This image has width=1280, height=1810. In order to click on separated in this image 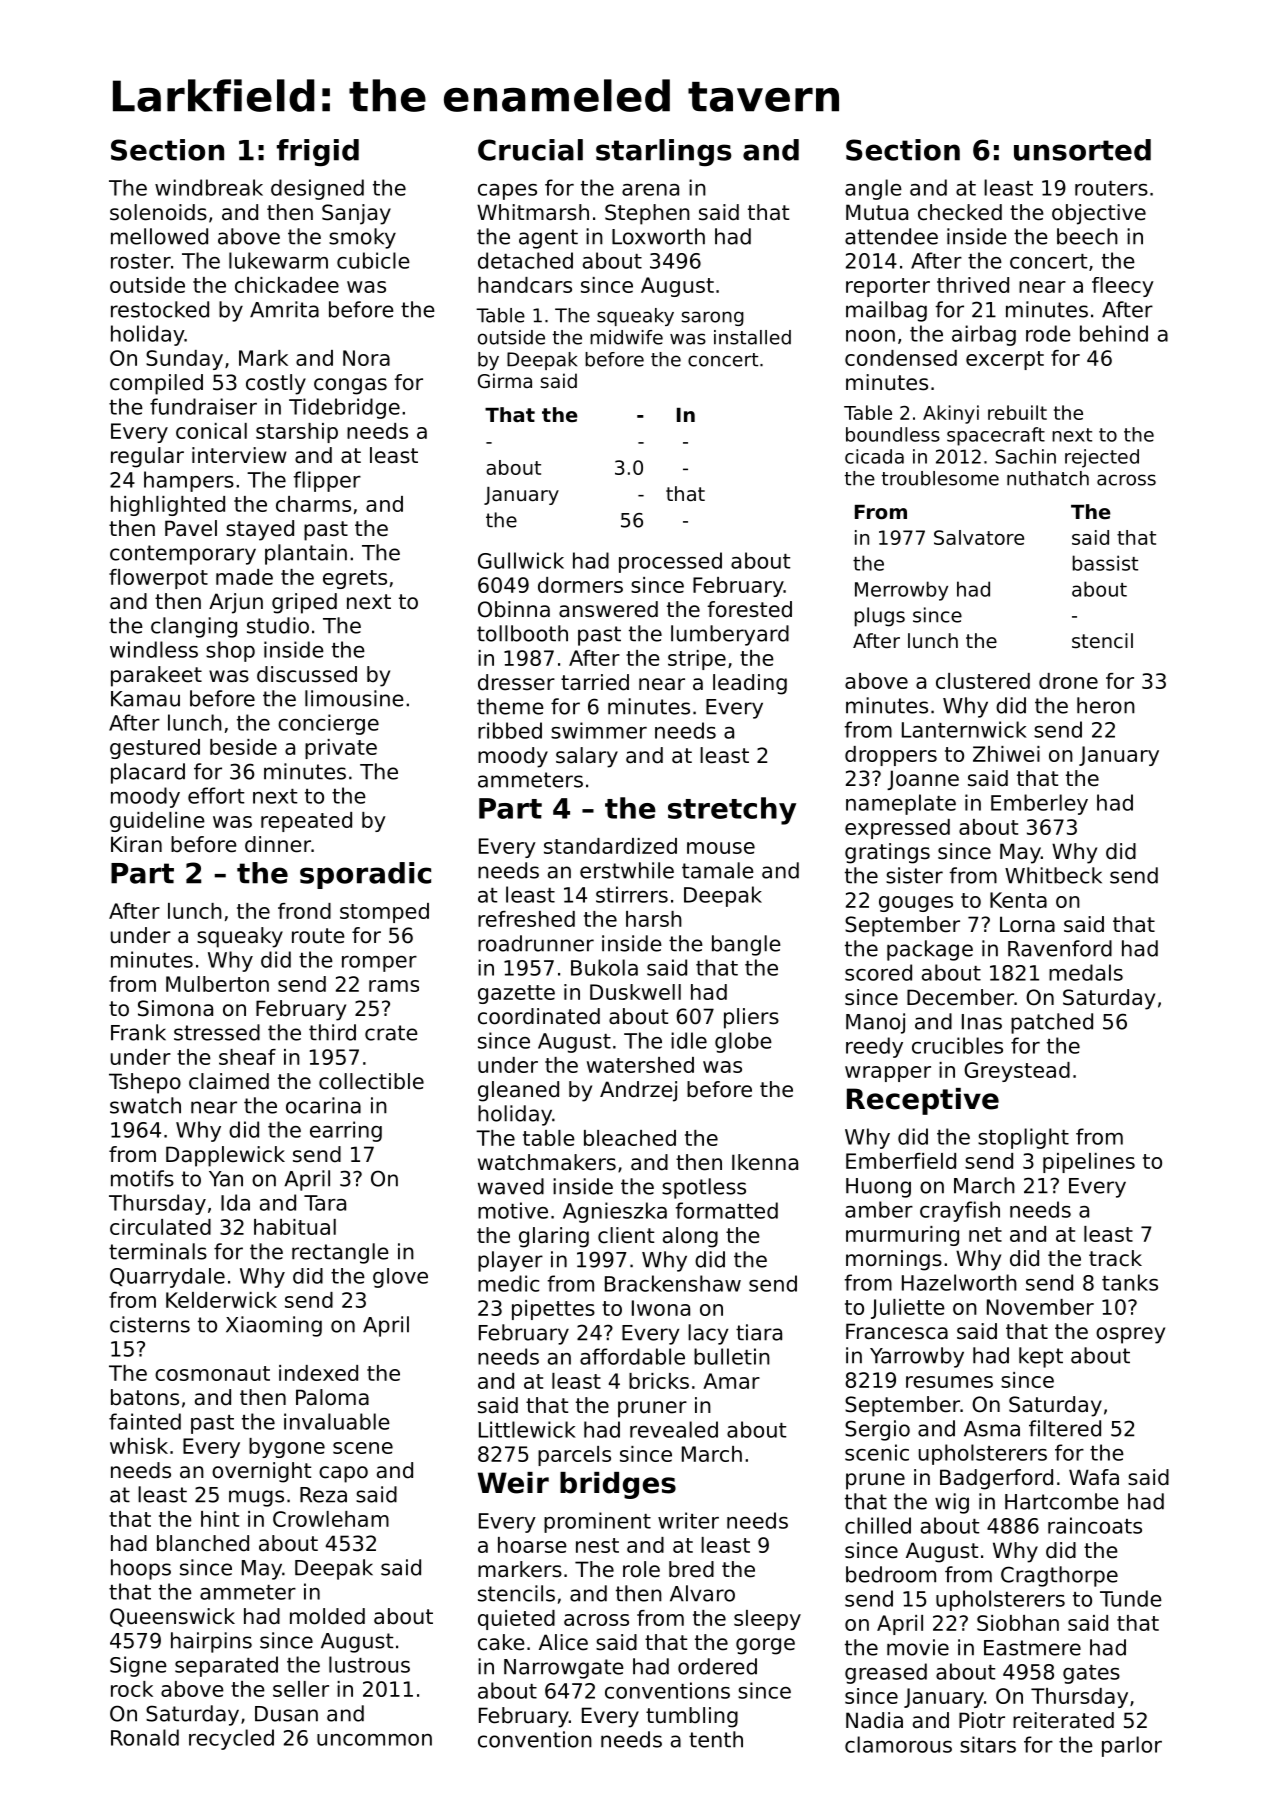, I will do `click(226, 1666)`.
